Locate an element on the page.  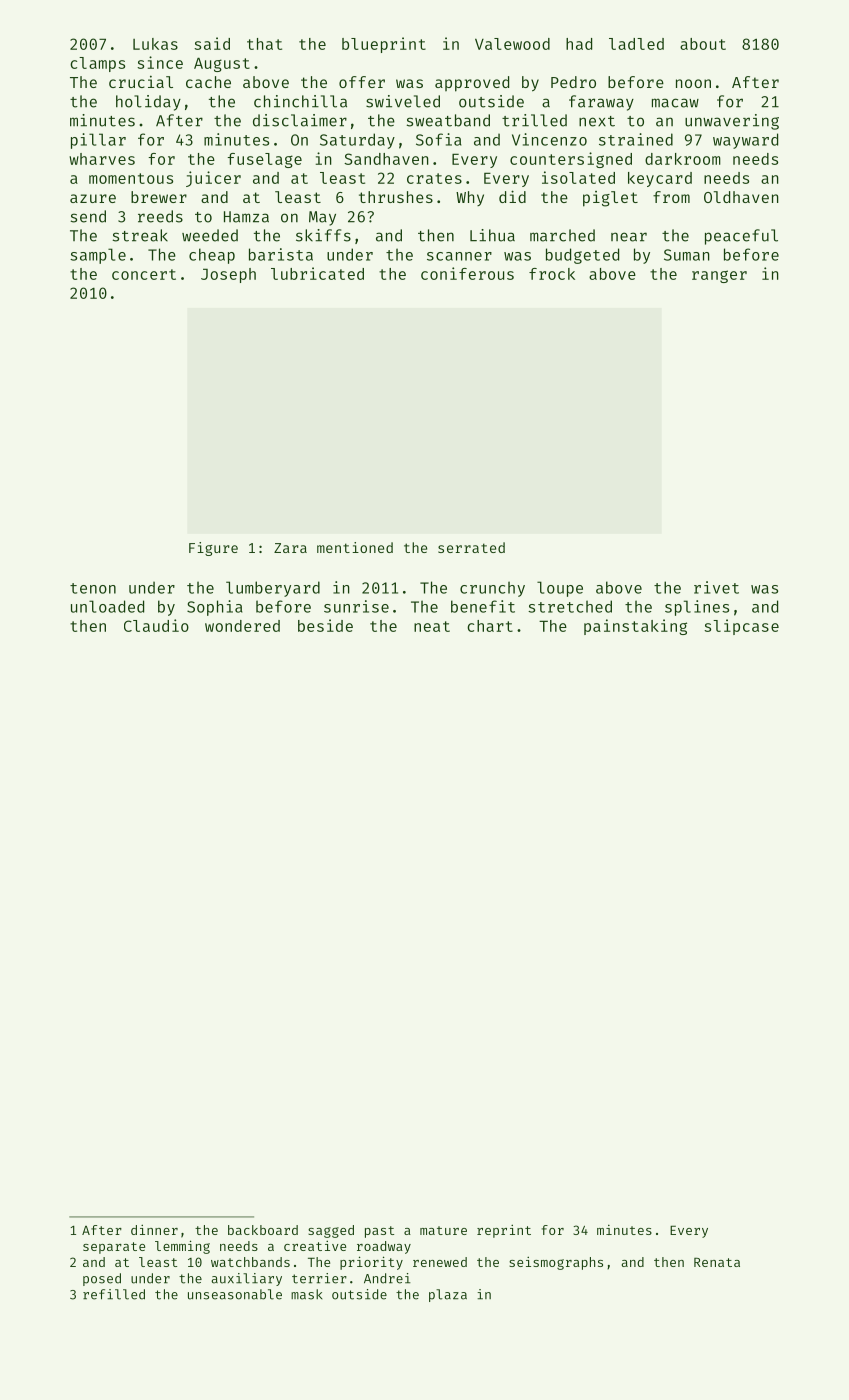
slipcase is located at coordinates (741, 627).
